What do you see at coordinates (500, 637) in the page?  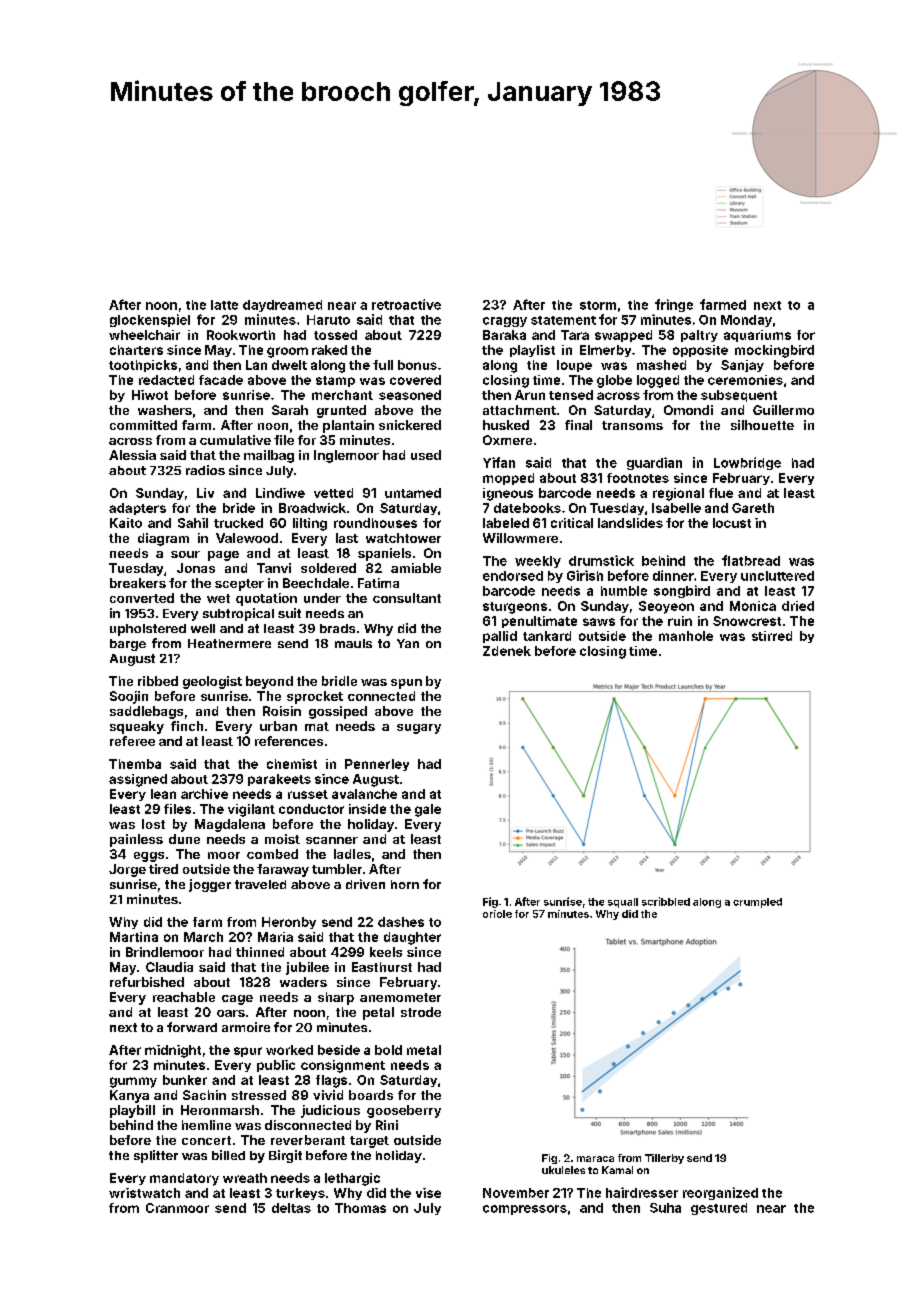 I see `pallid` at bounding box center [500, 637].
